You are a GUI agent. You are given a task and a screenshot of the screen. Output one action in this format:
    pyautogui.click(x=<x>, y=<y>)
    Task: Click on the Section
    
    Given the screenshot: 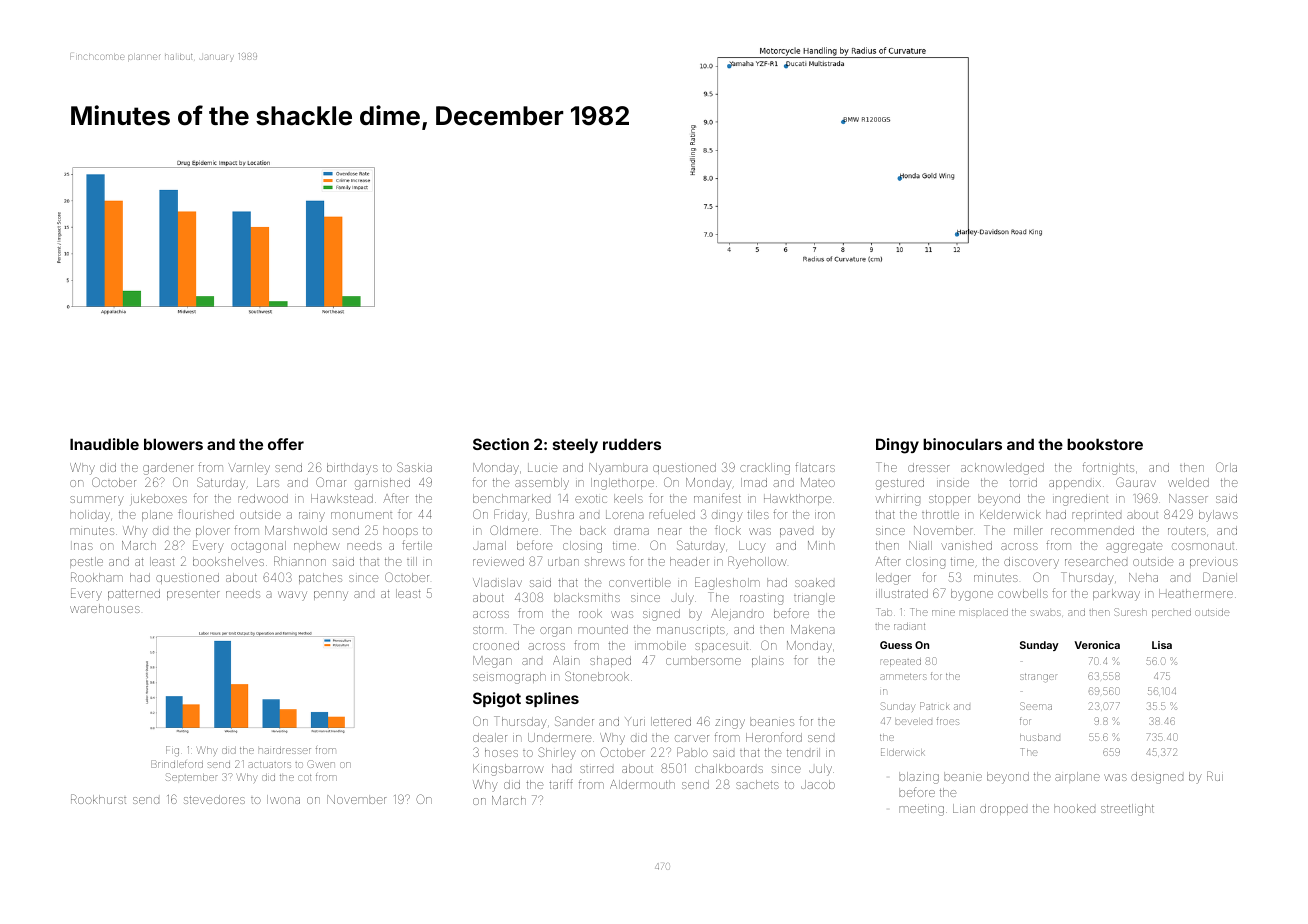 What is the action you would take?
    pyautogui.click(x=501, y=444)
